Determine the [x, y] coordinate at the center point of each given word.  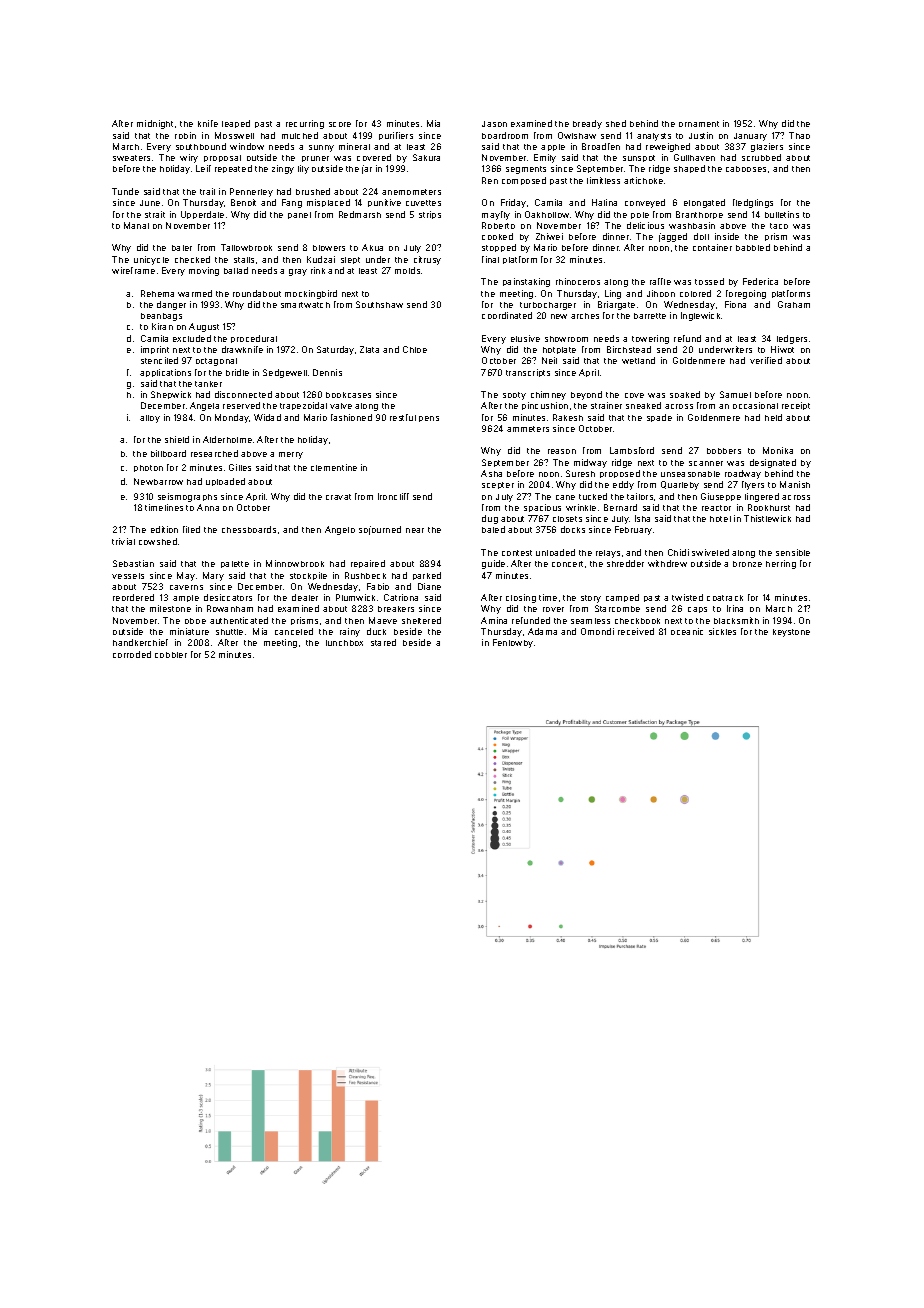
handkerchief [140, 642]
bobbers [724, 451]
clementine [334, 467]
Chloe [415, 349]
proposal [222, 158]
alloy [150, 419]
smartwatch [305, 305]
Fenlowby [513, 643]
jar [367, 169]
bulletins [782, 214]
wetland [638, 360]
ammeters [528, 429]
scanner [706, 463]
